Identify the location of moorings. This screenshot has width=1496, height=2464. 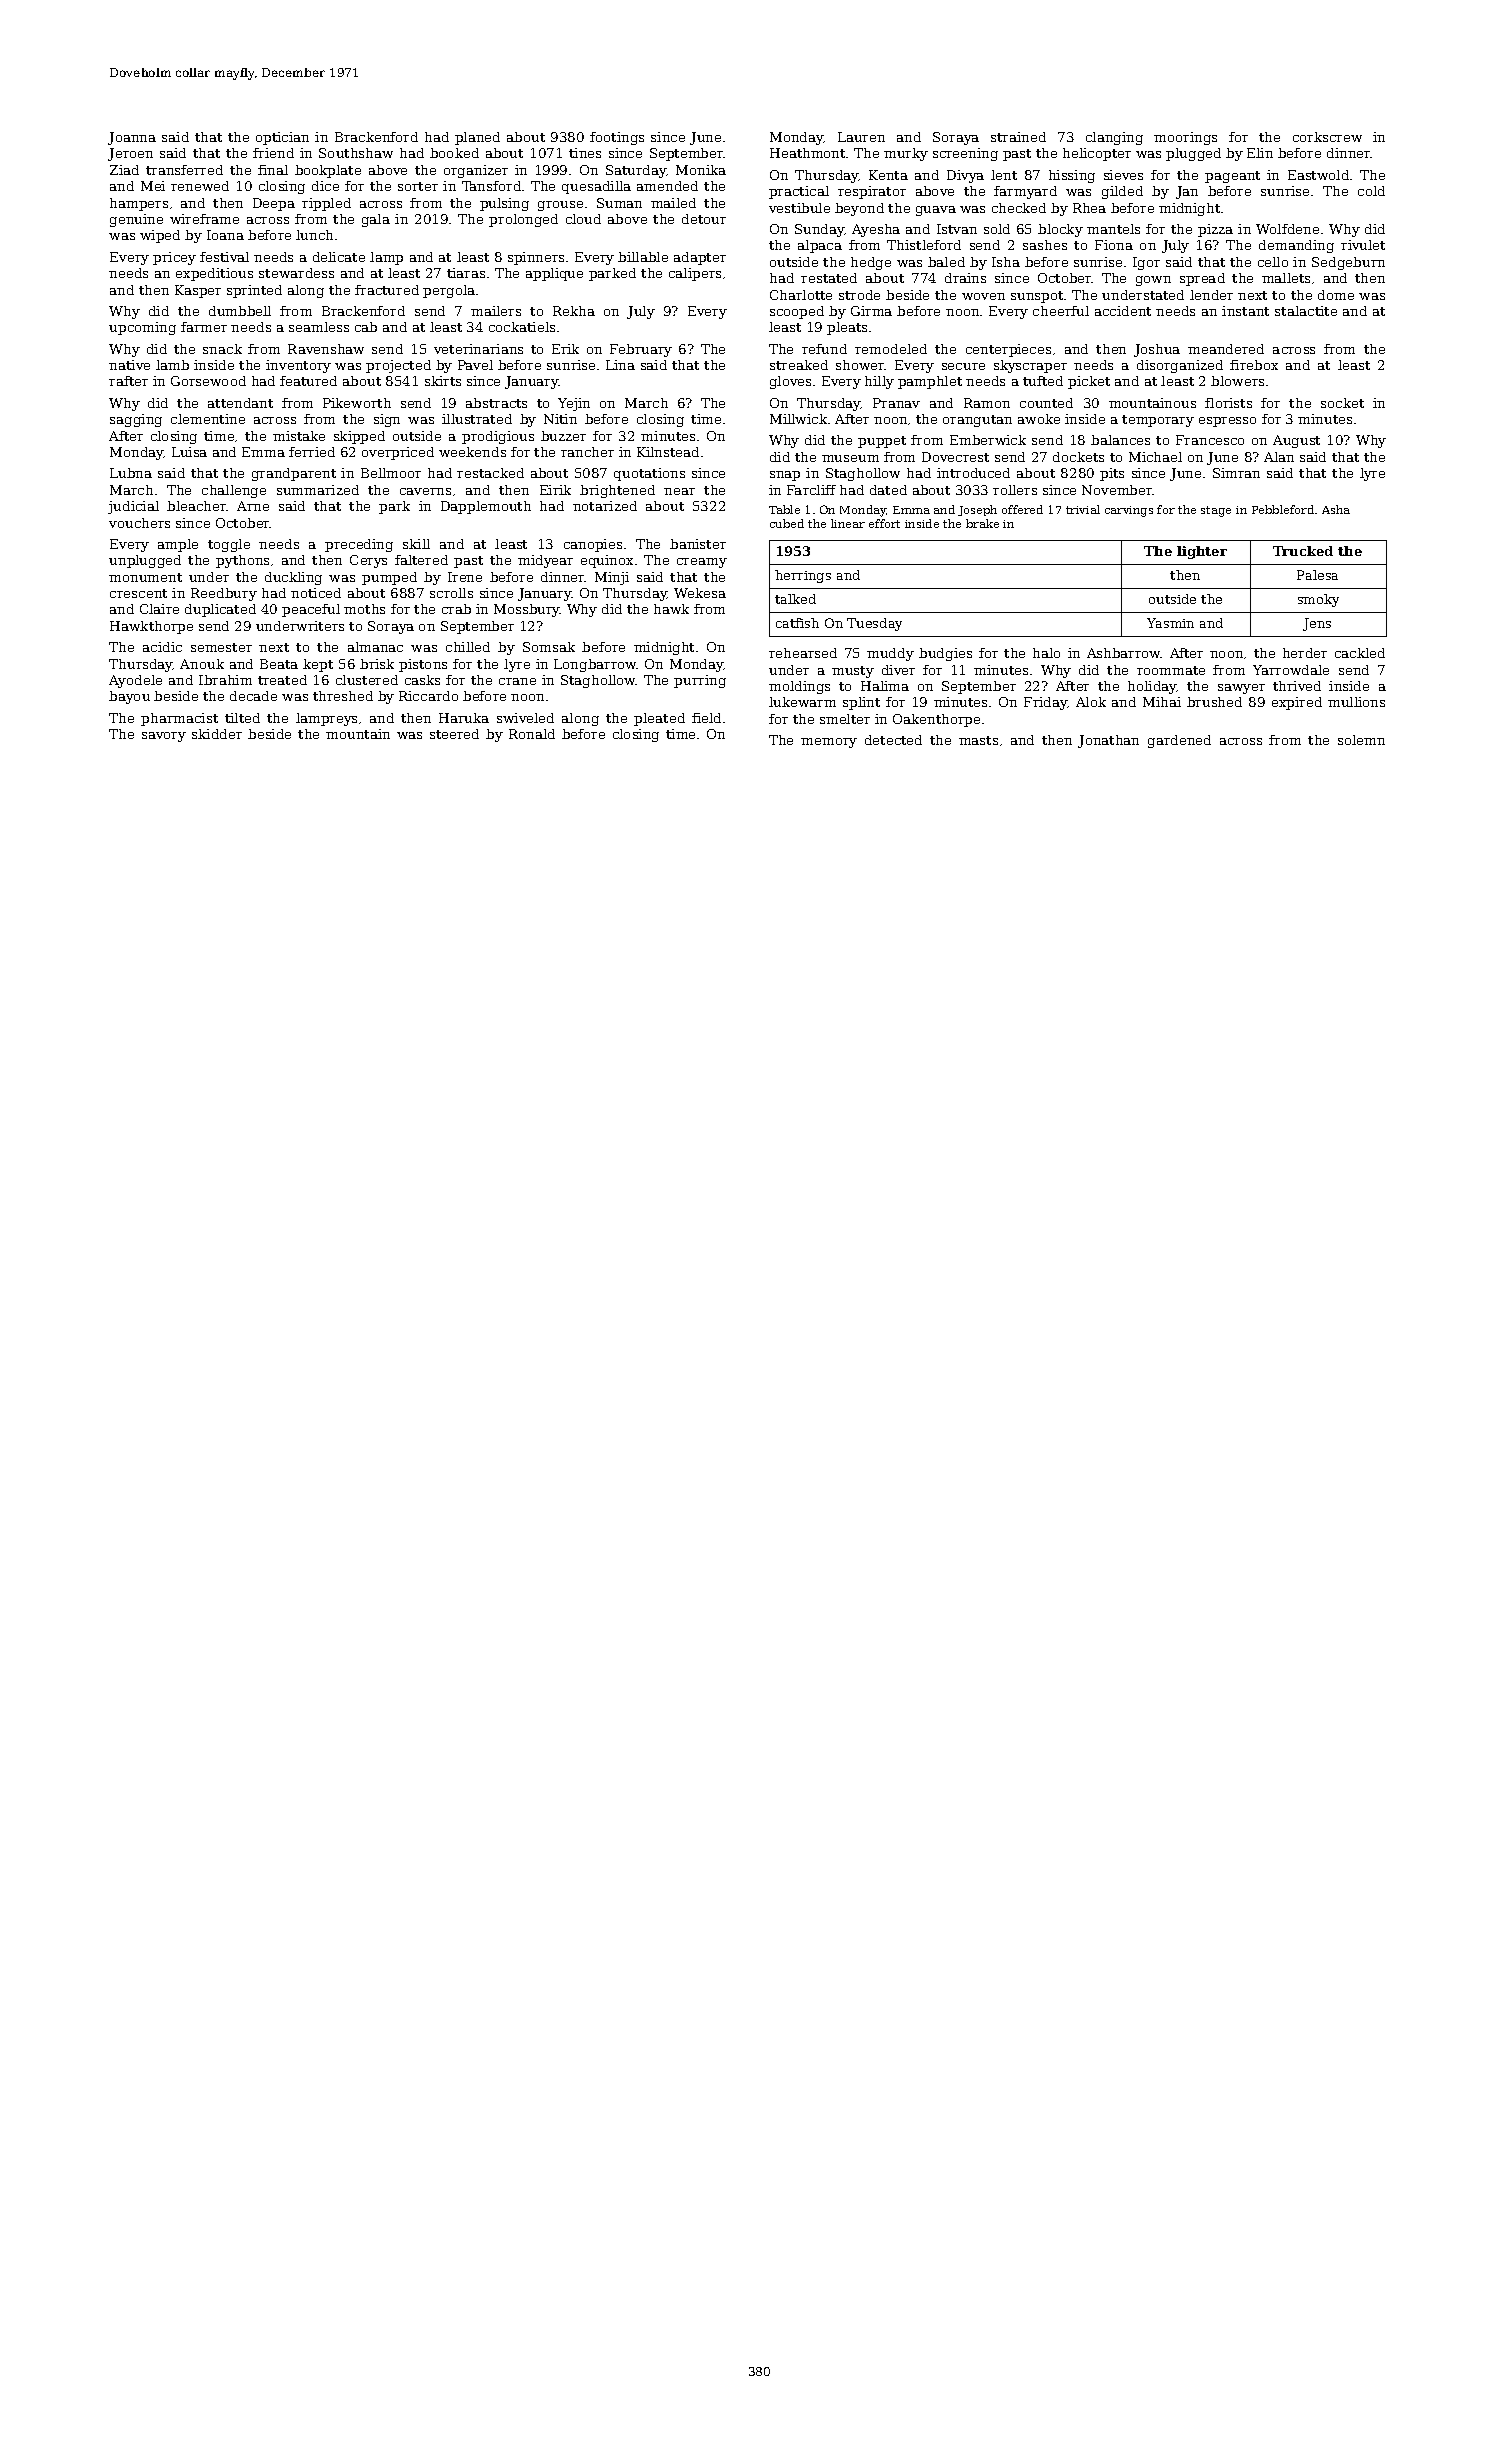
(1185, 138).
